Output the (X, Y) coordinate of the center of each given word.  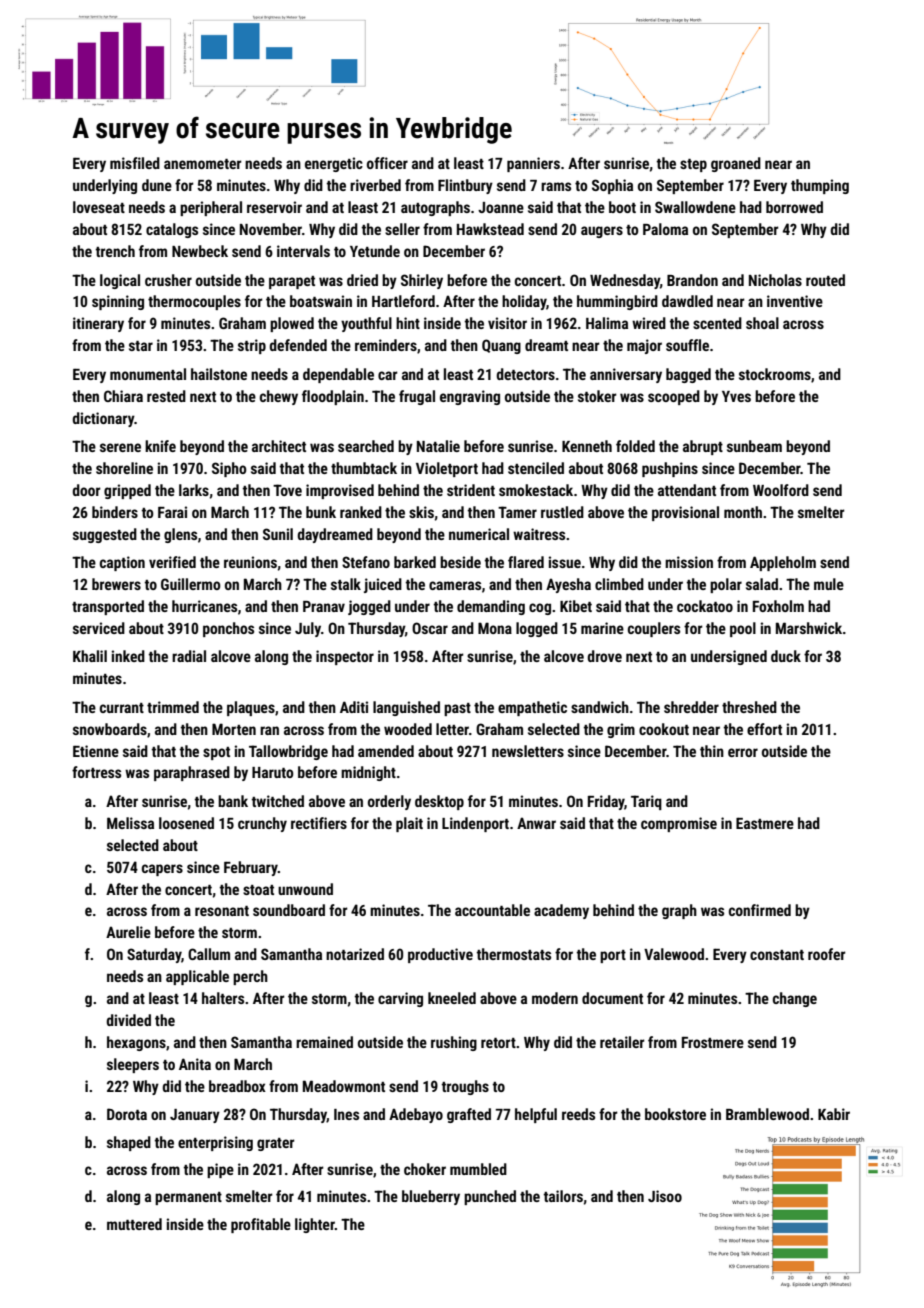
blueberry (431, 1197)
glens (180, 535)
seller (402, 229)
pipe (220, 1170)
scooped (674, 397)
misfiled (135, 163)
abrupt (703, 447)
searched (366, 446)
